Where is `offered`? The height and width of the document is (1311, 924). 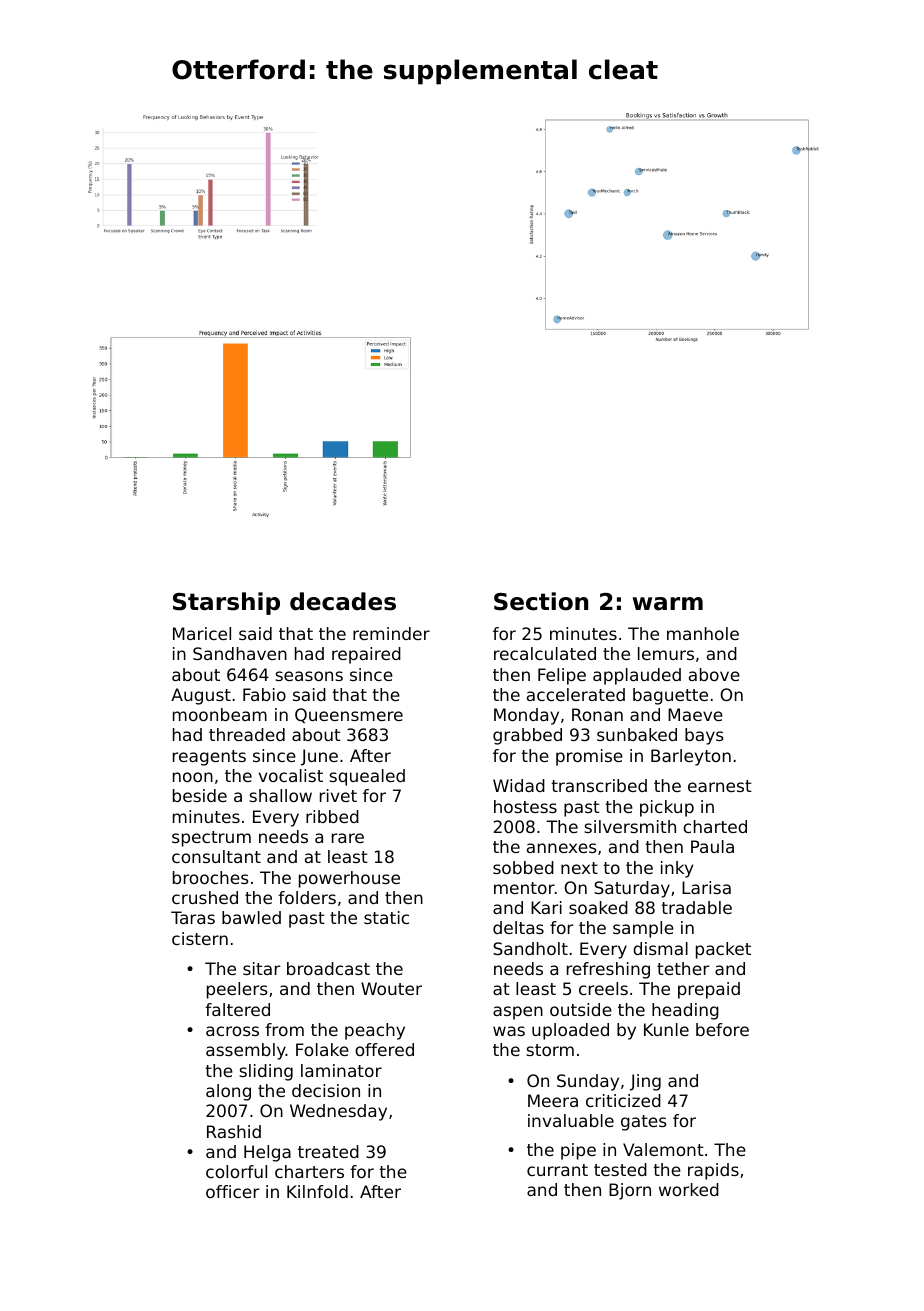
offered is located at coordinates (384, 1049).
